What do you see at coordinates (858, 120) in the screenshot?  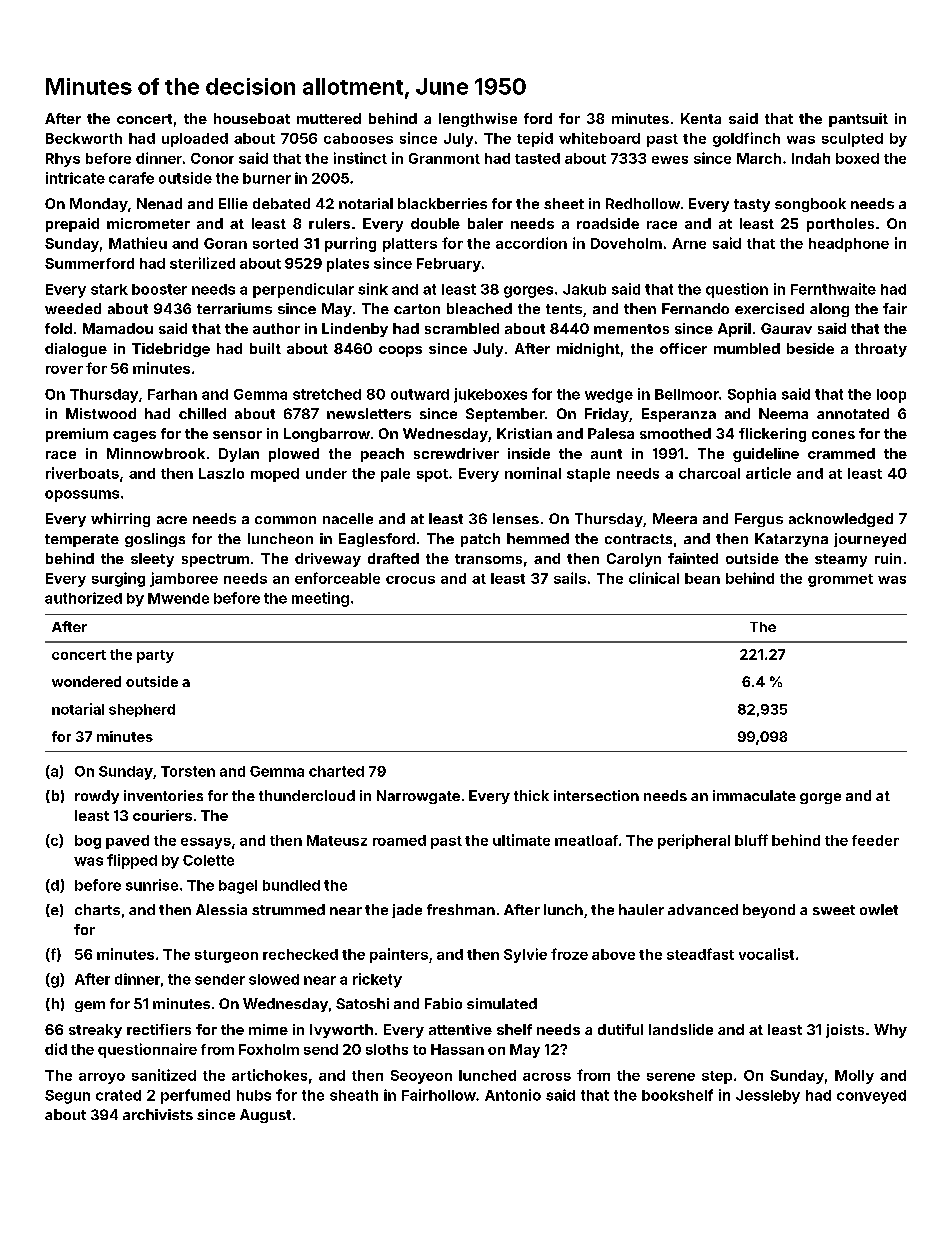 I see `pantsuit` at bounding box center [858, 120].
